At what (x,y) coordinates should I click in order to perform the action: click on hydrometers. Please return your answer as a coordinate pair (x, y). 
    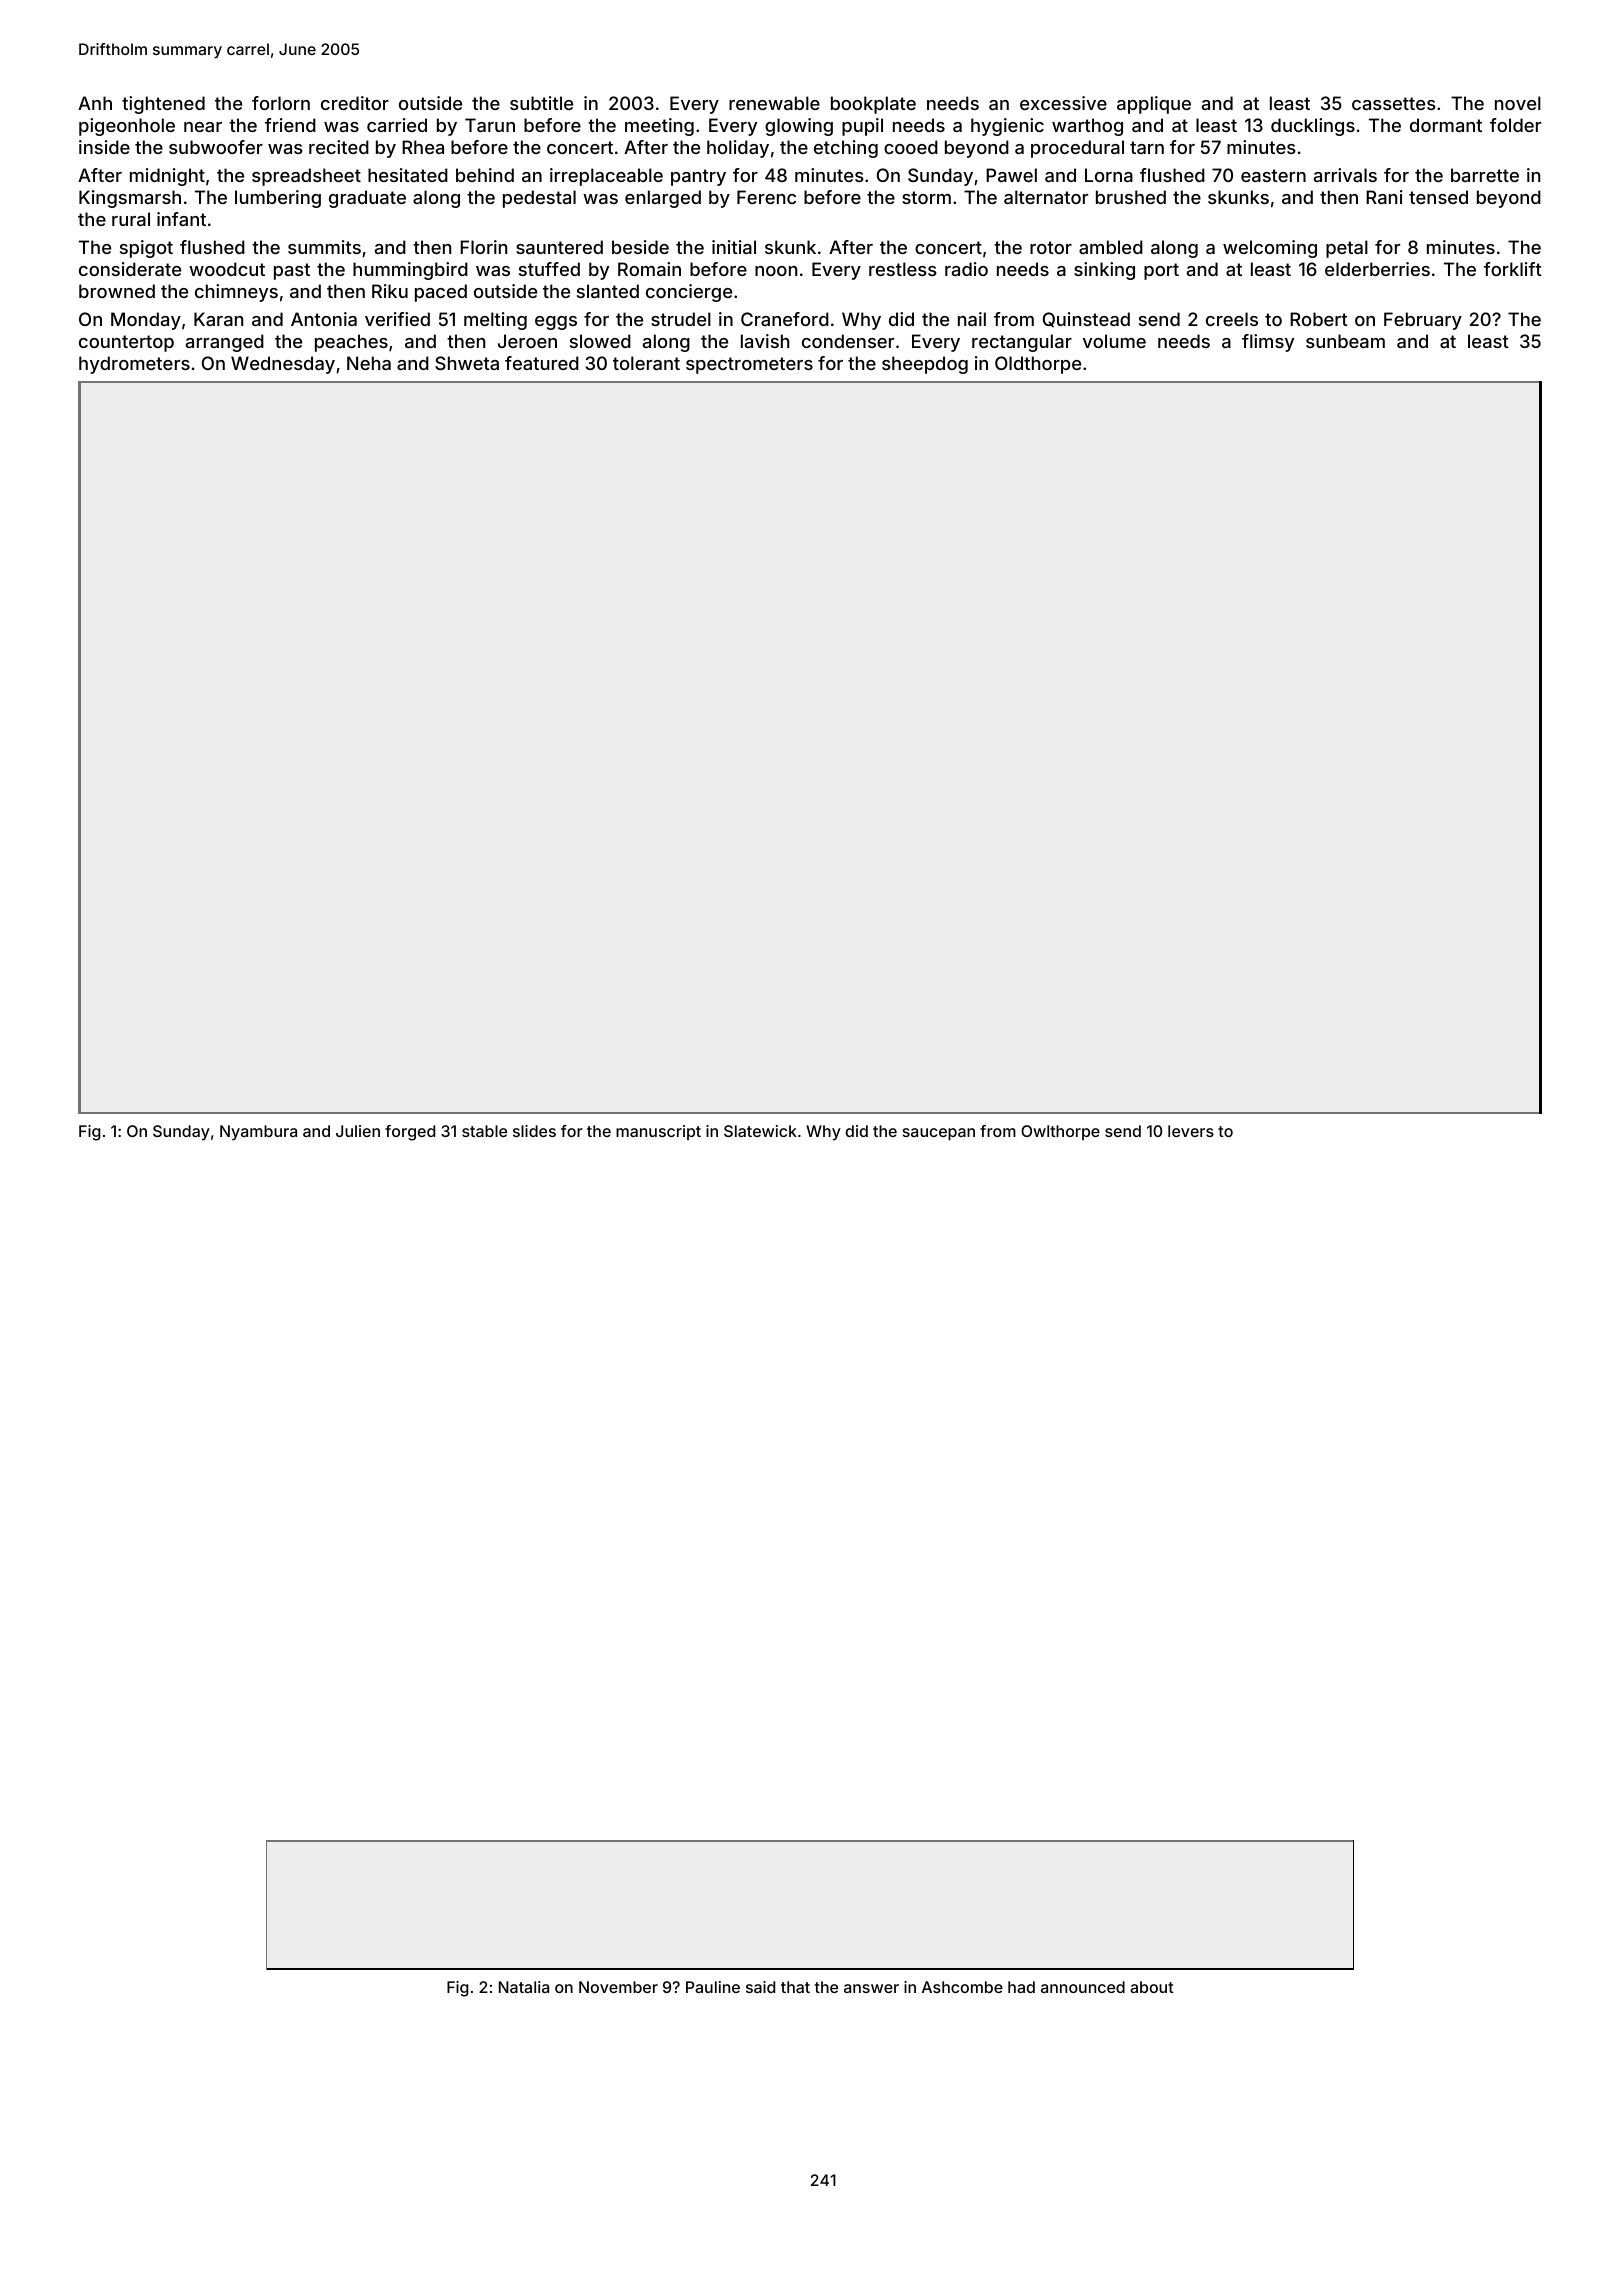
    Looking at the image, I should click on (134, 365).
